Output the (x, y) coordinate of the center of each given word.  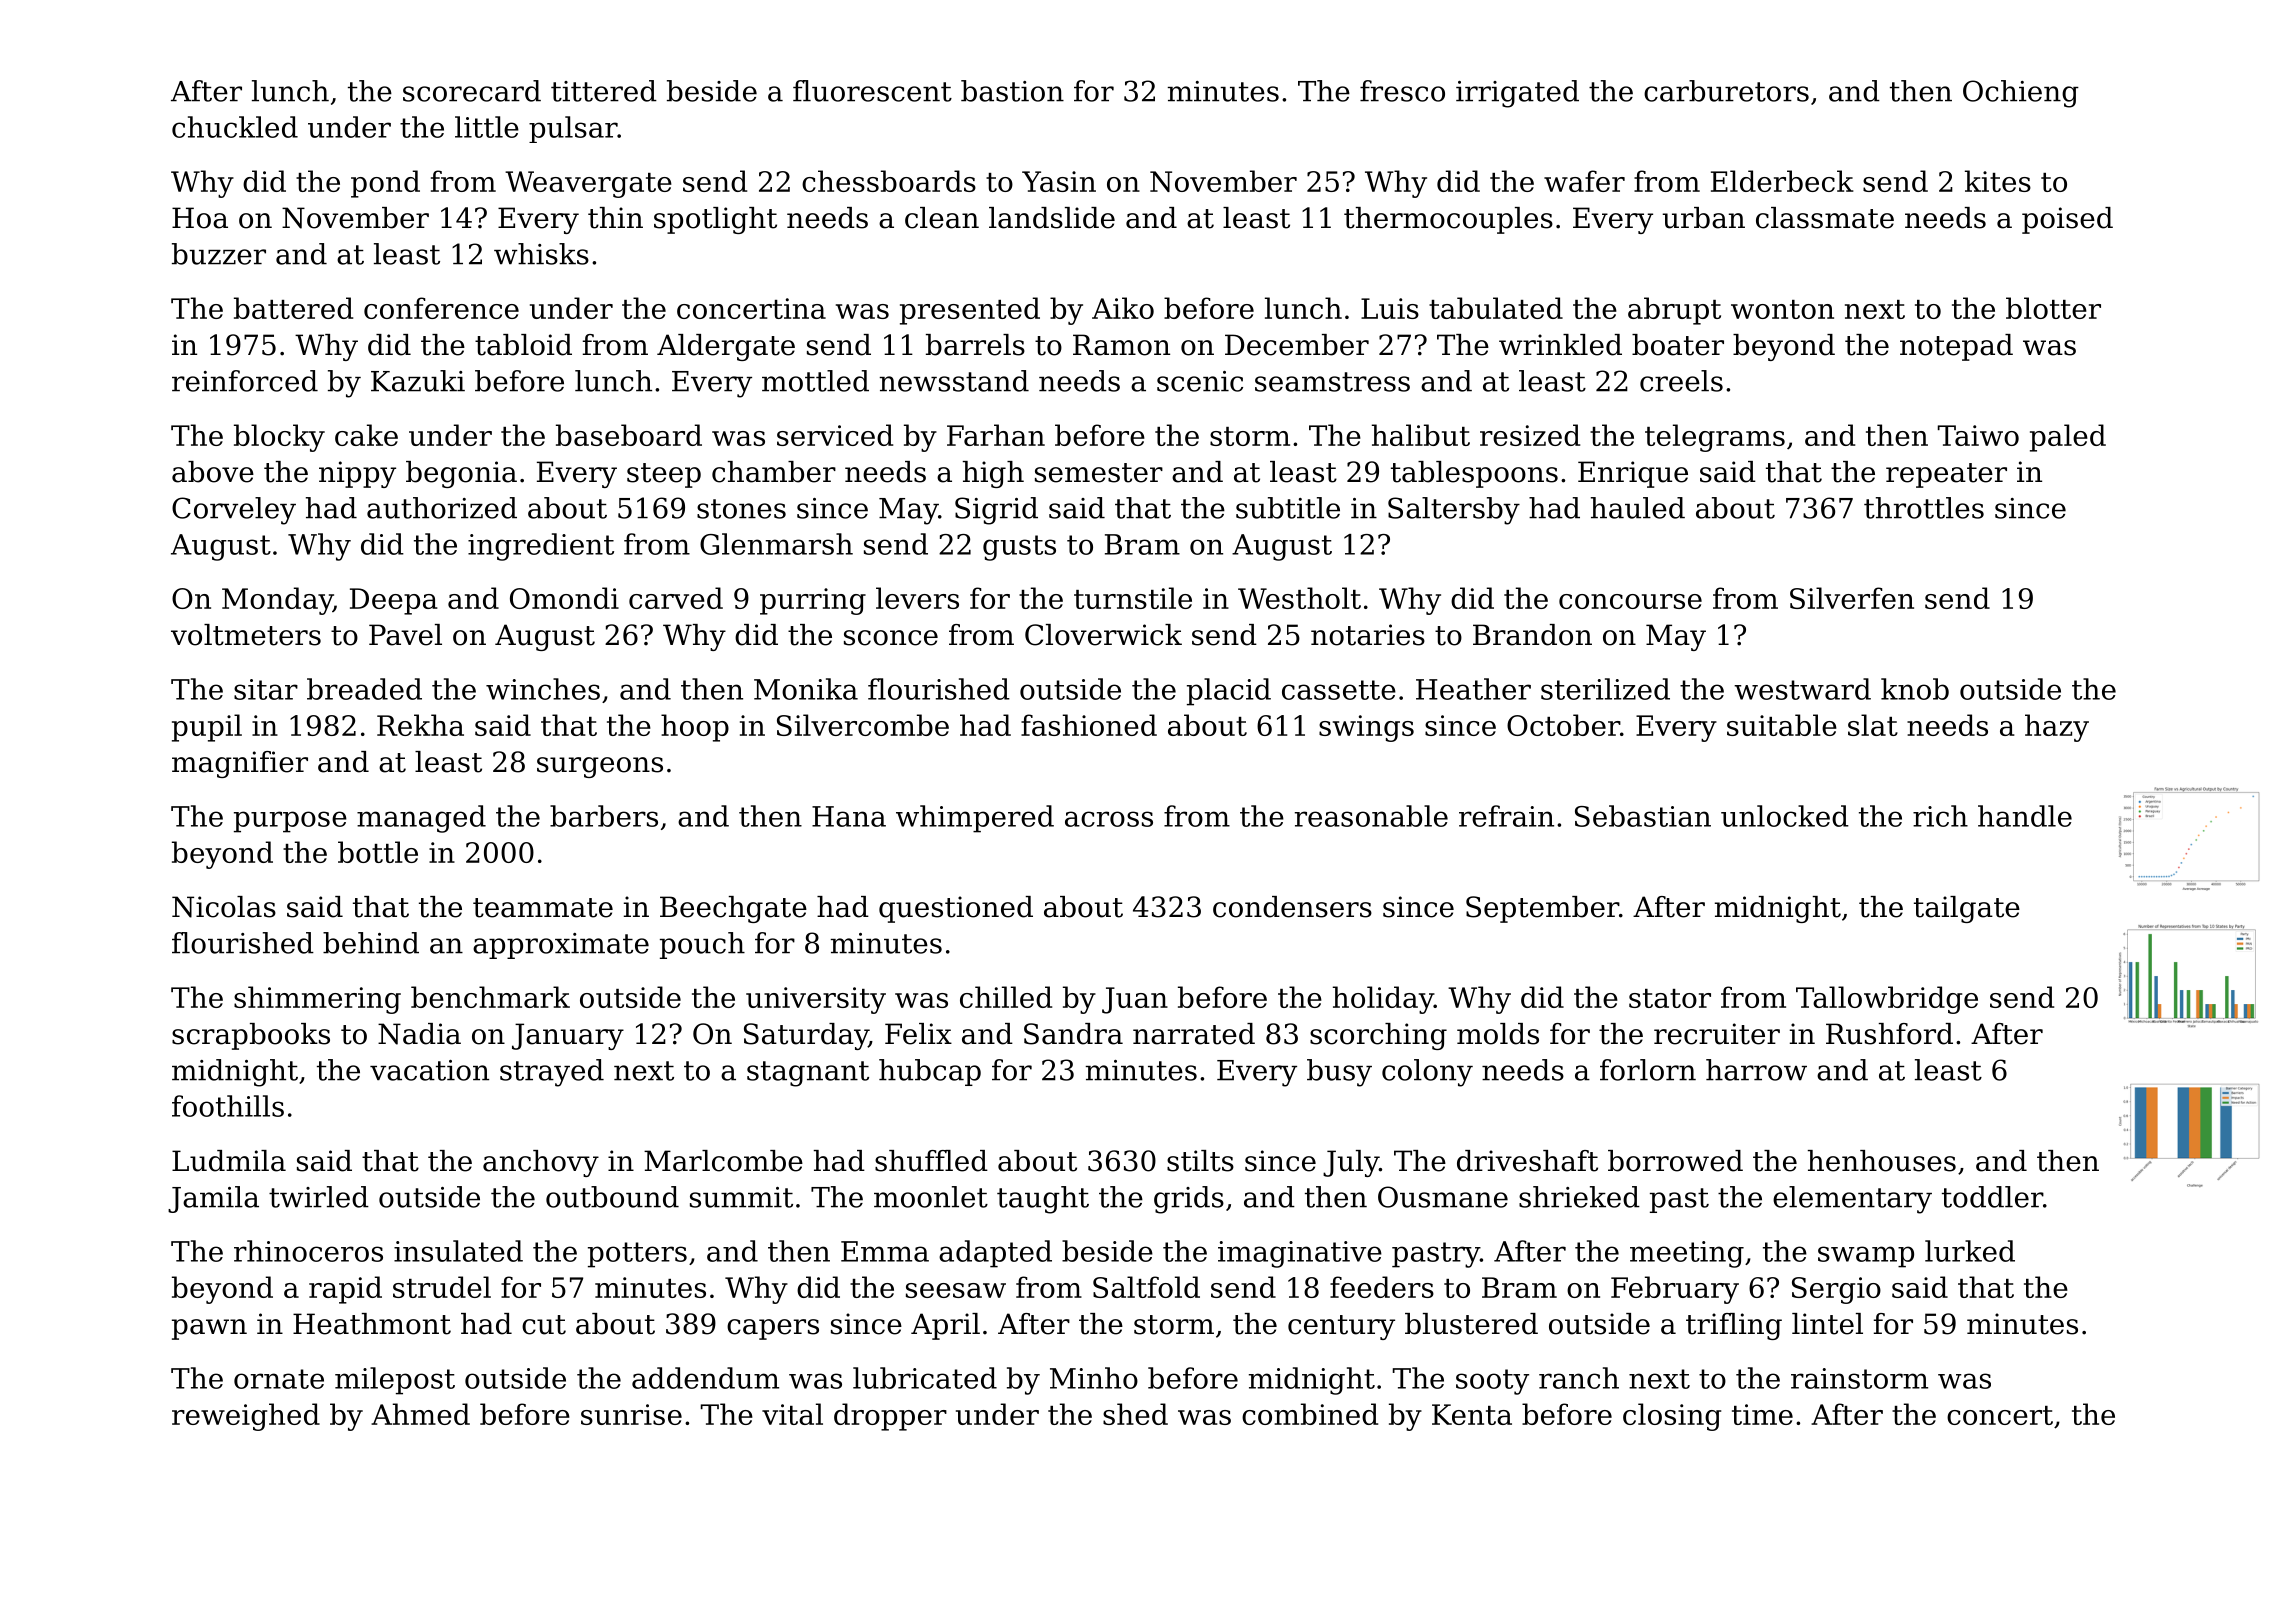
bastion (1012, 91)
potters (637, 1255)
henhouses (1882, 1161)
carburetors (1726, 91)
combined (1310, 1414)
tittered (604, 91)
